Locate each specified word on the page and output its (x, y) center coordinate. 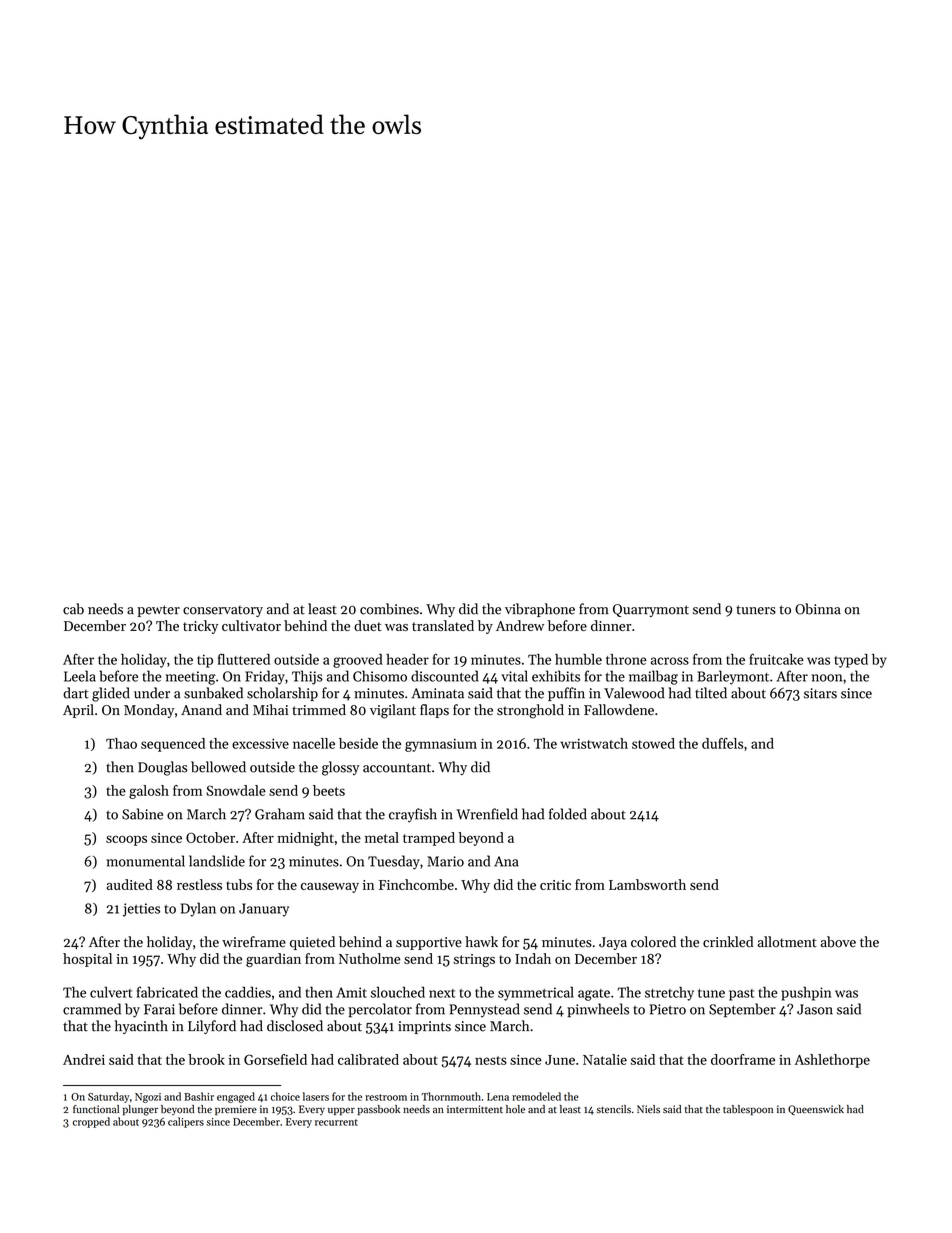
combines (389, 609)
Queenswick (816, 1110)
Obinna (818, 609)
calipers (186, 1122)
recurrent (336, 1122)
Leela (80, 676)
